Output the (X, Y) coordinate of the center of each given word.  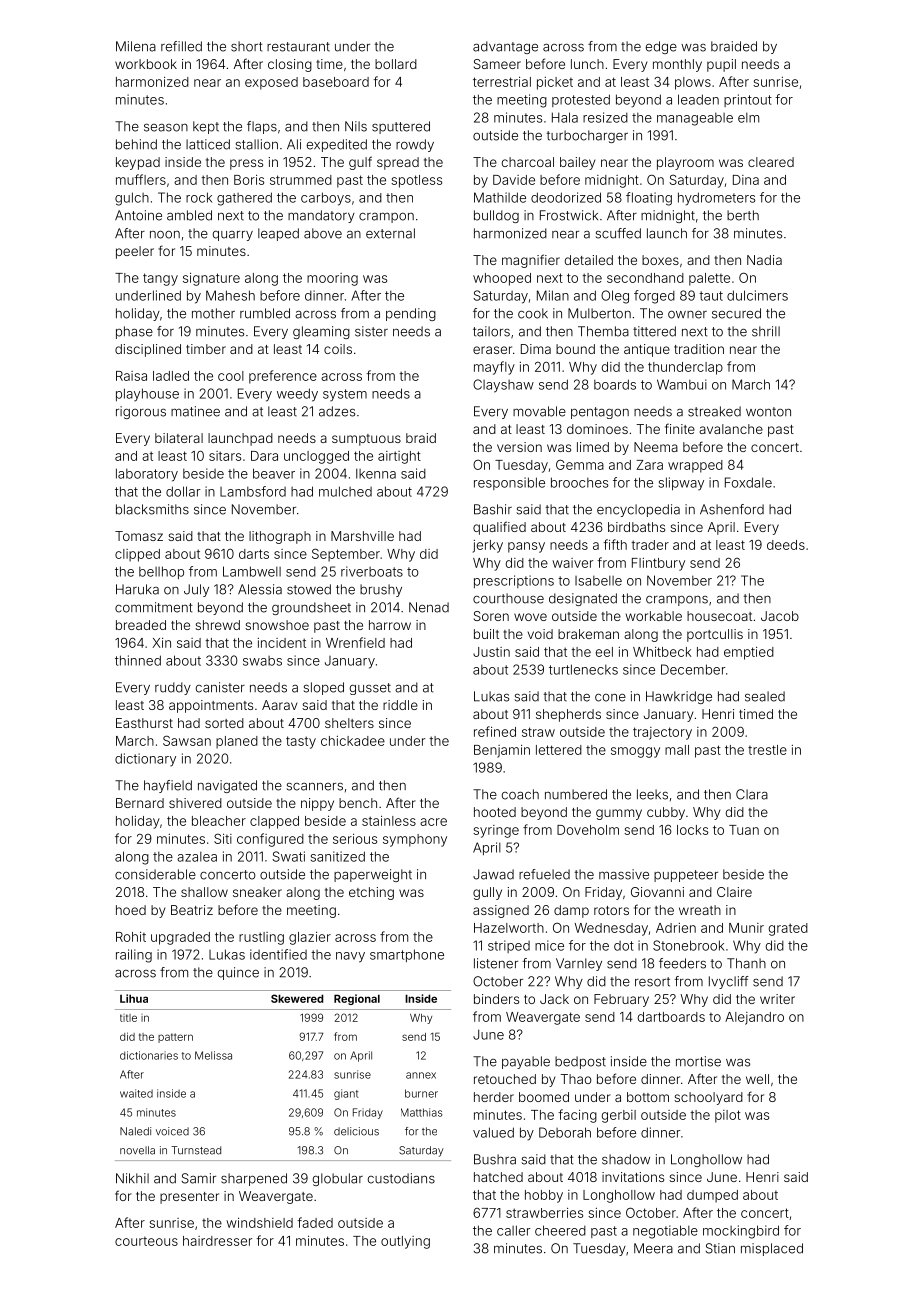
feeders (682, 963)
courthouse (508, 598)
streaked (714, 411)
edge (661, 47)
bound (575, 349)
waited (136, 1093)
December (693, 669)
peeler (135, 252)
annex (421, 1075)
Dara (264, 456)
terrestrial (502, 82)
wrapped (695, 466)
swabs (262, 661)
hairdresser (217, 1241)
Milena (136, 46)
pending (411, 314)
